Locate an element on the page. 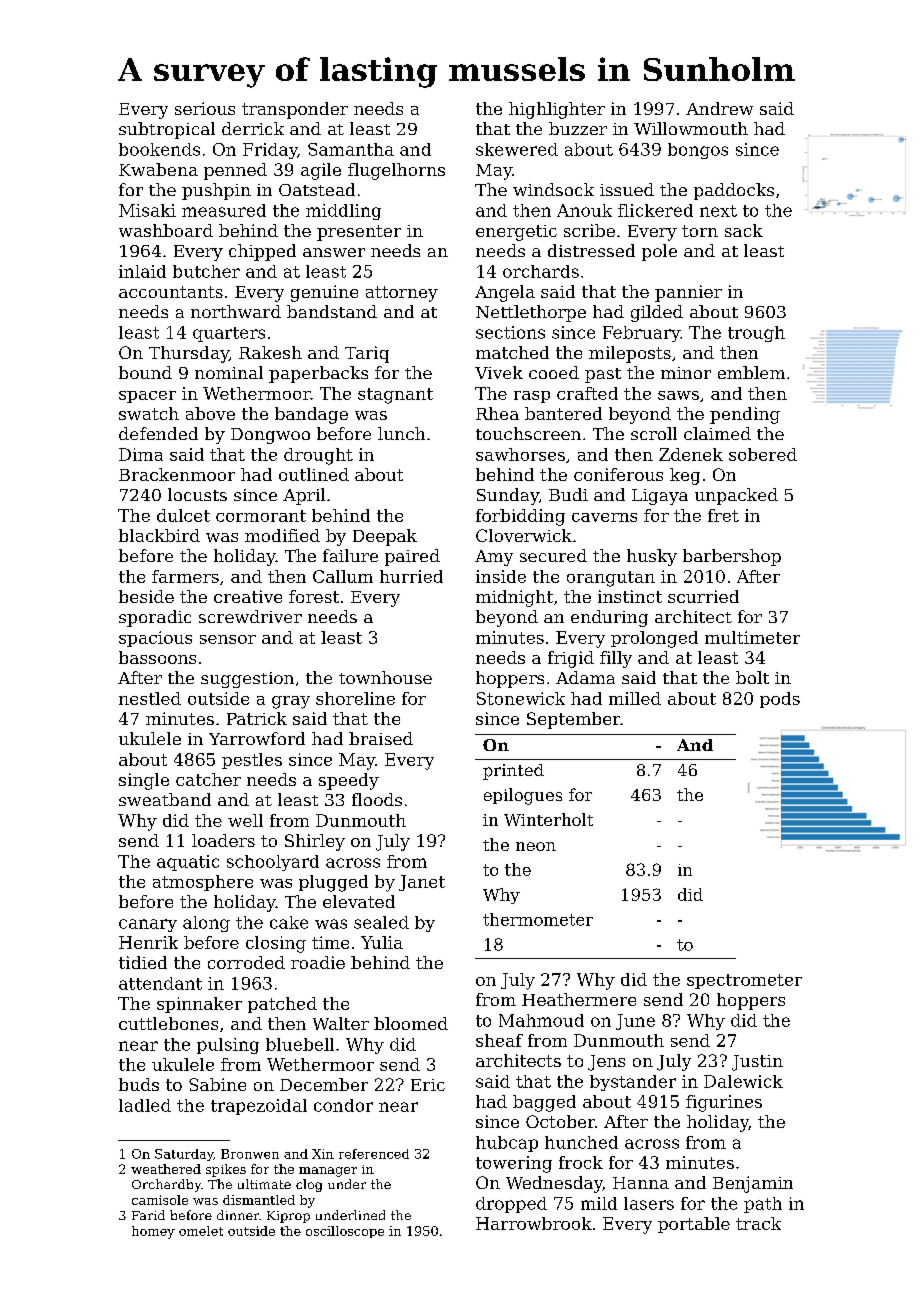 The height and width of the image is (1308, 924). transponder is located at coordinates (295, 110).
